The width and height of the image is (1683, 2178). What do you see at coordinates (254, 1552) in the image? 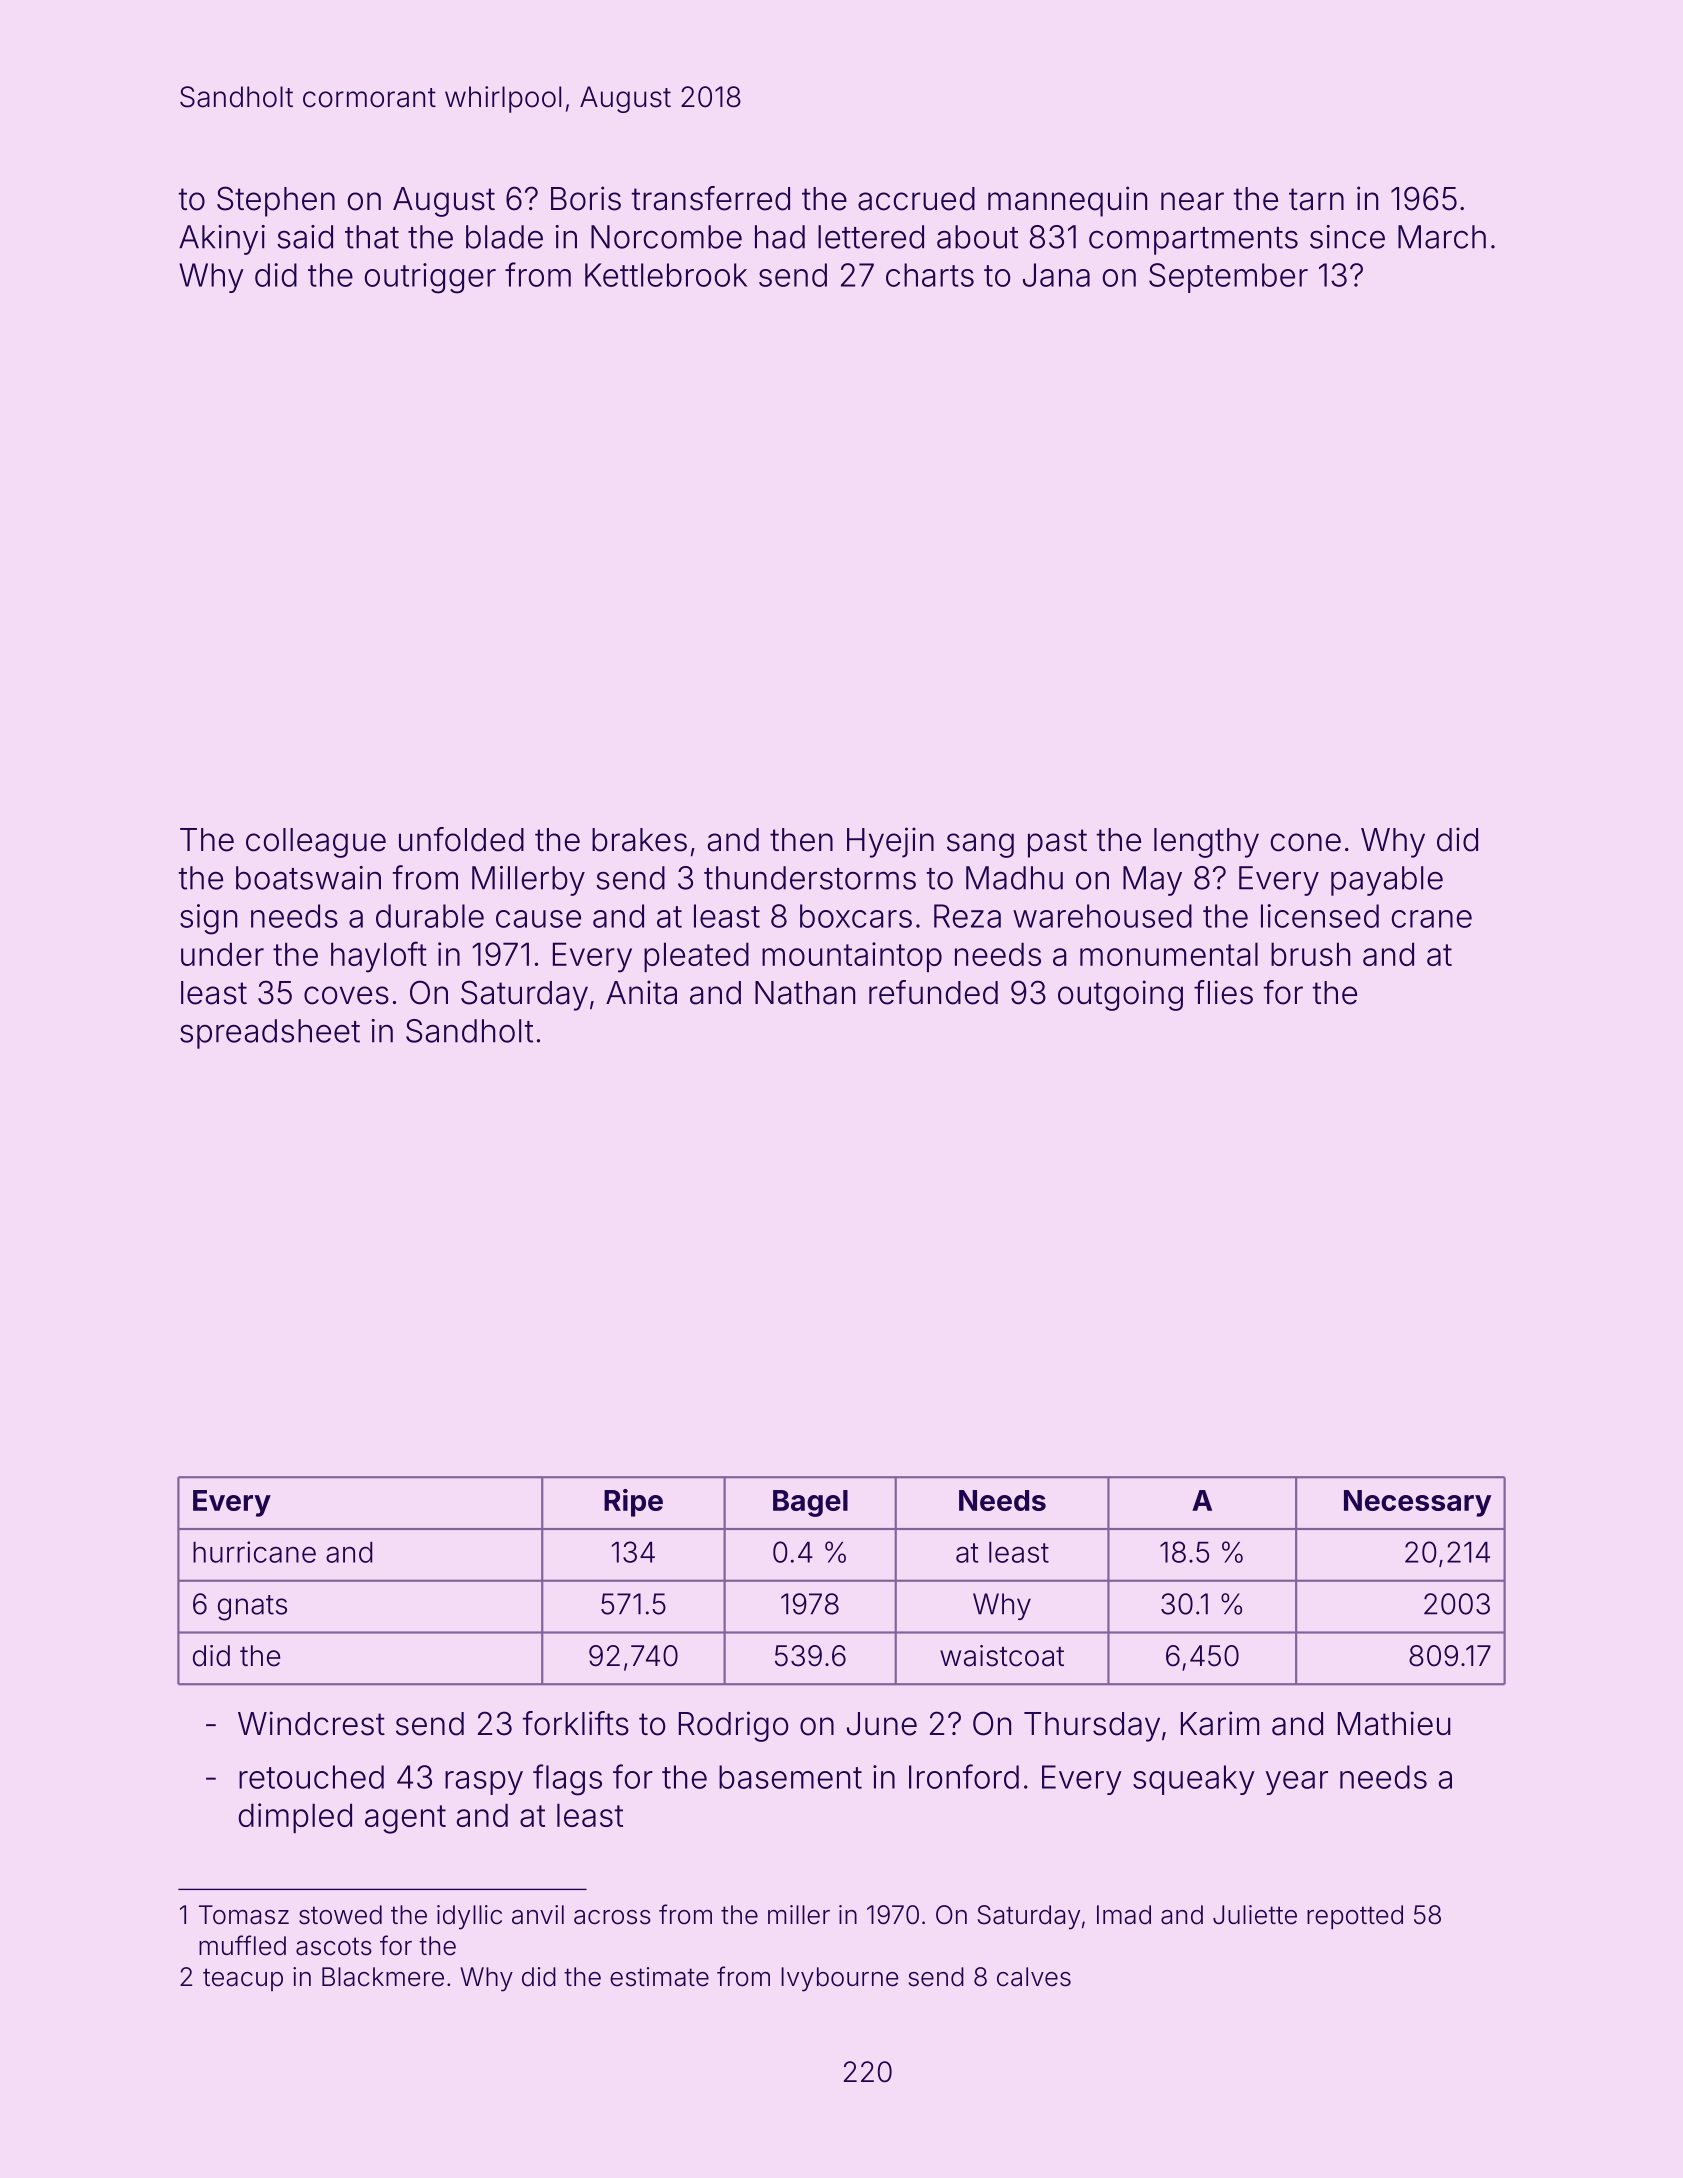
I see `hurricane` at bounding box center [254, 1552].
